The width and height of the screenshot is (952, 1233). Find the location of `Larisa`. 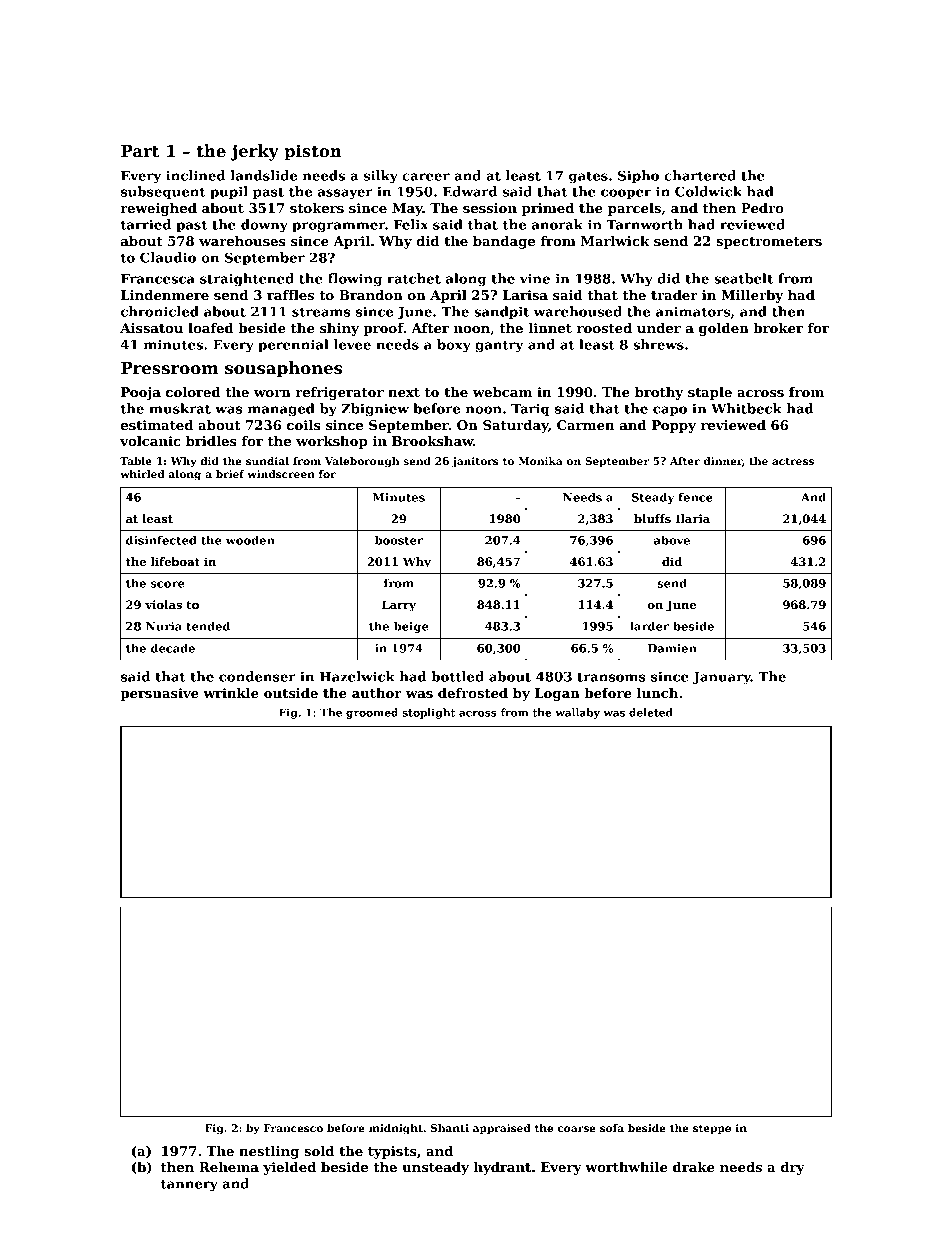

Larisa is located at coordinates (525, 295).
